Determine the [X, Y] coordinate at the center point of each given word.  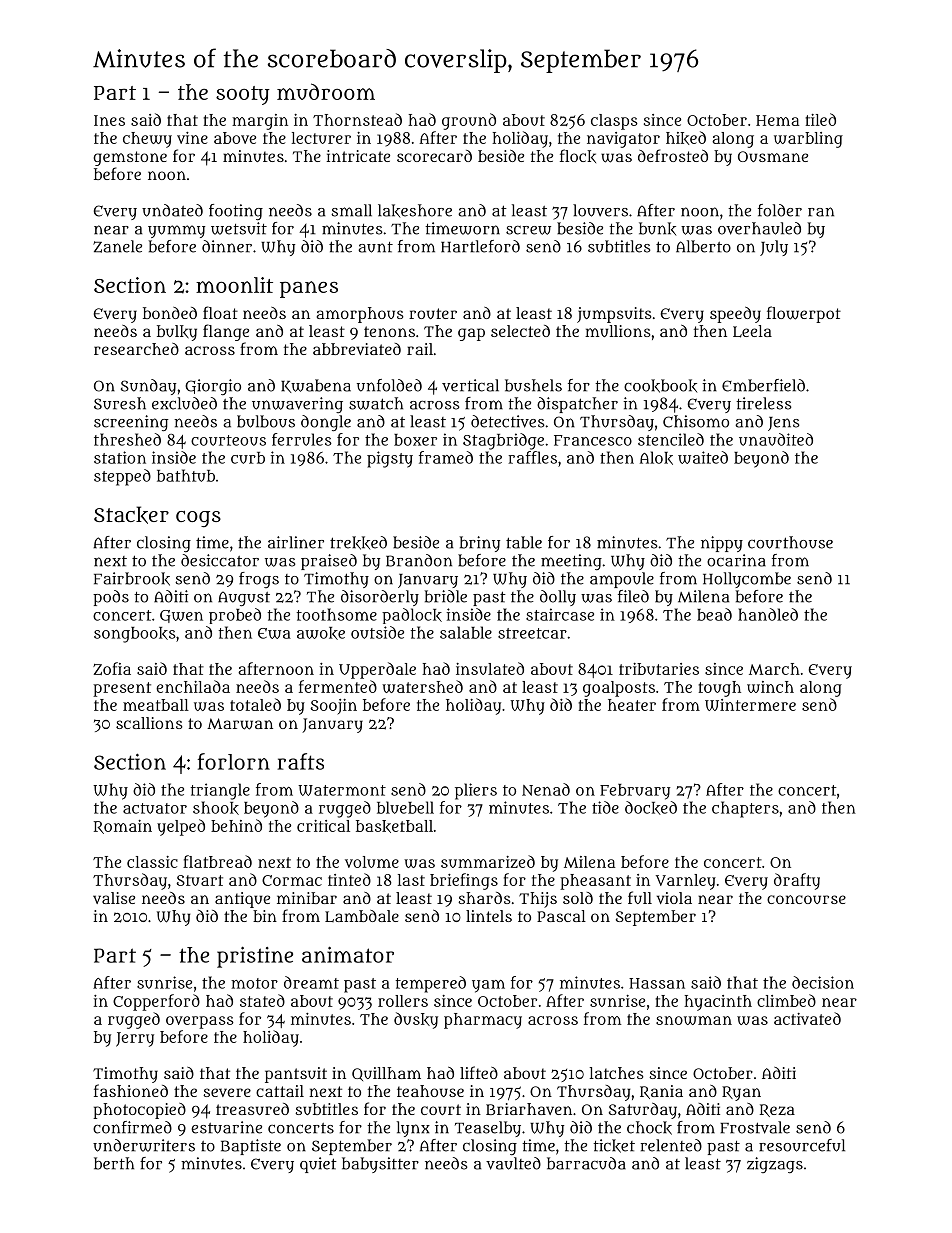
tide [605, 807]
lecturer [321, 138]
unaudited [776, 439]
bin [265, 916]
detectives [508, 421]
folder [780, 210]
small [351, 210]
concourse [806, 899]
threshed [127, 439]
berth [114, 1163]
